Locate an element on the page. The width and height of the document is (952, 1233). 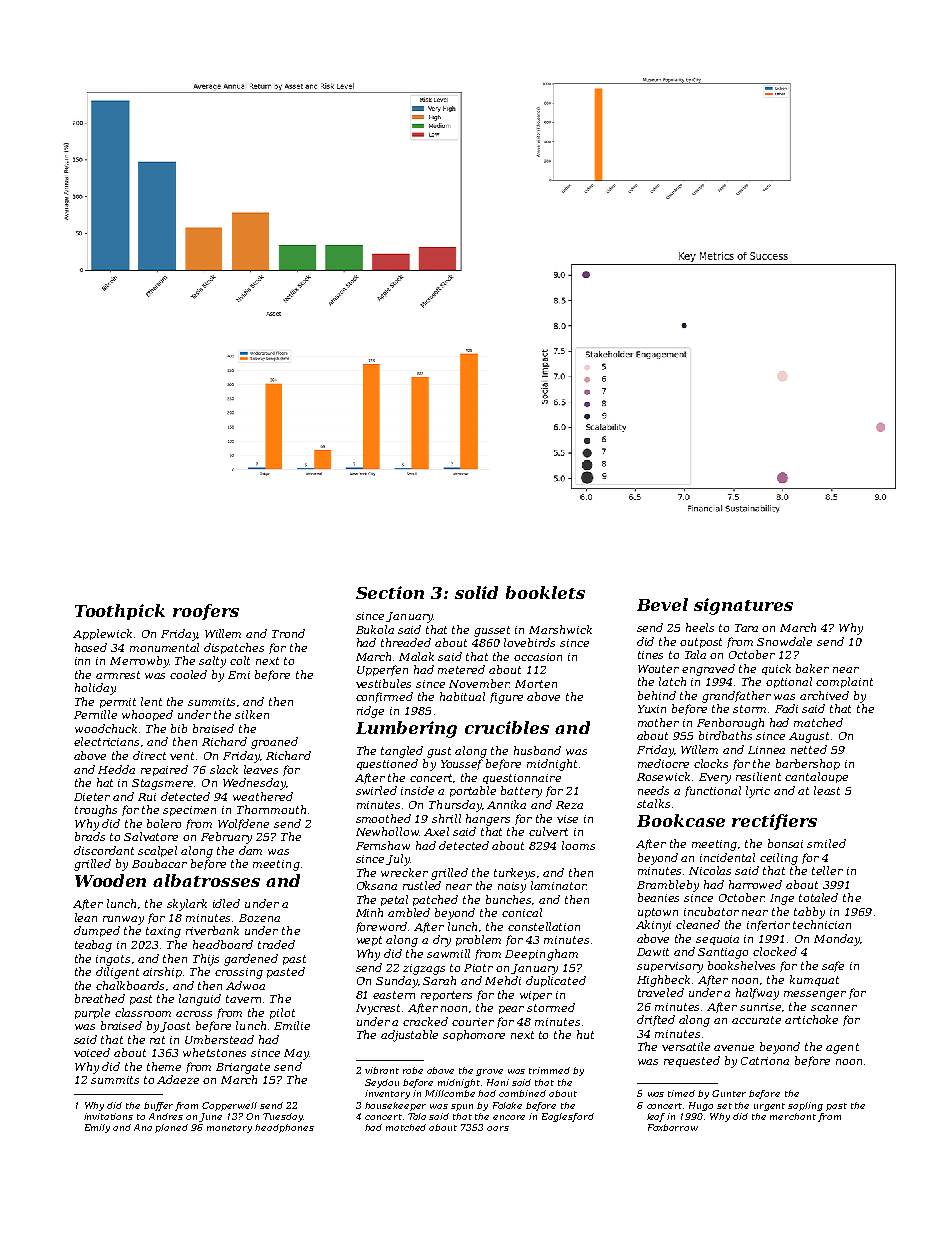
wrecker is located at coordinates (404, 872).
